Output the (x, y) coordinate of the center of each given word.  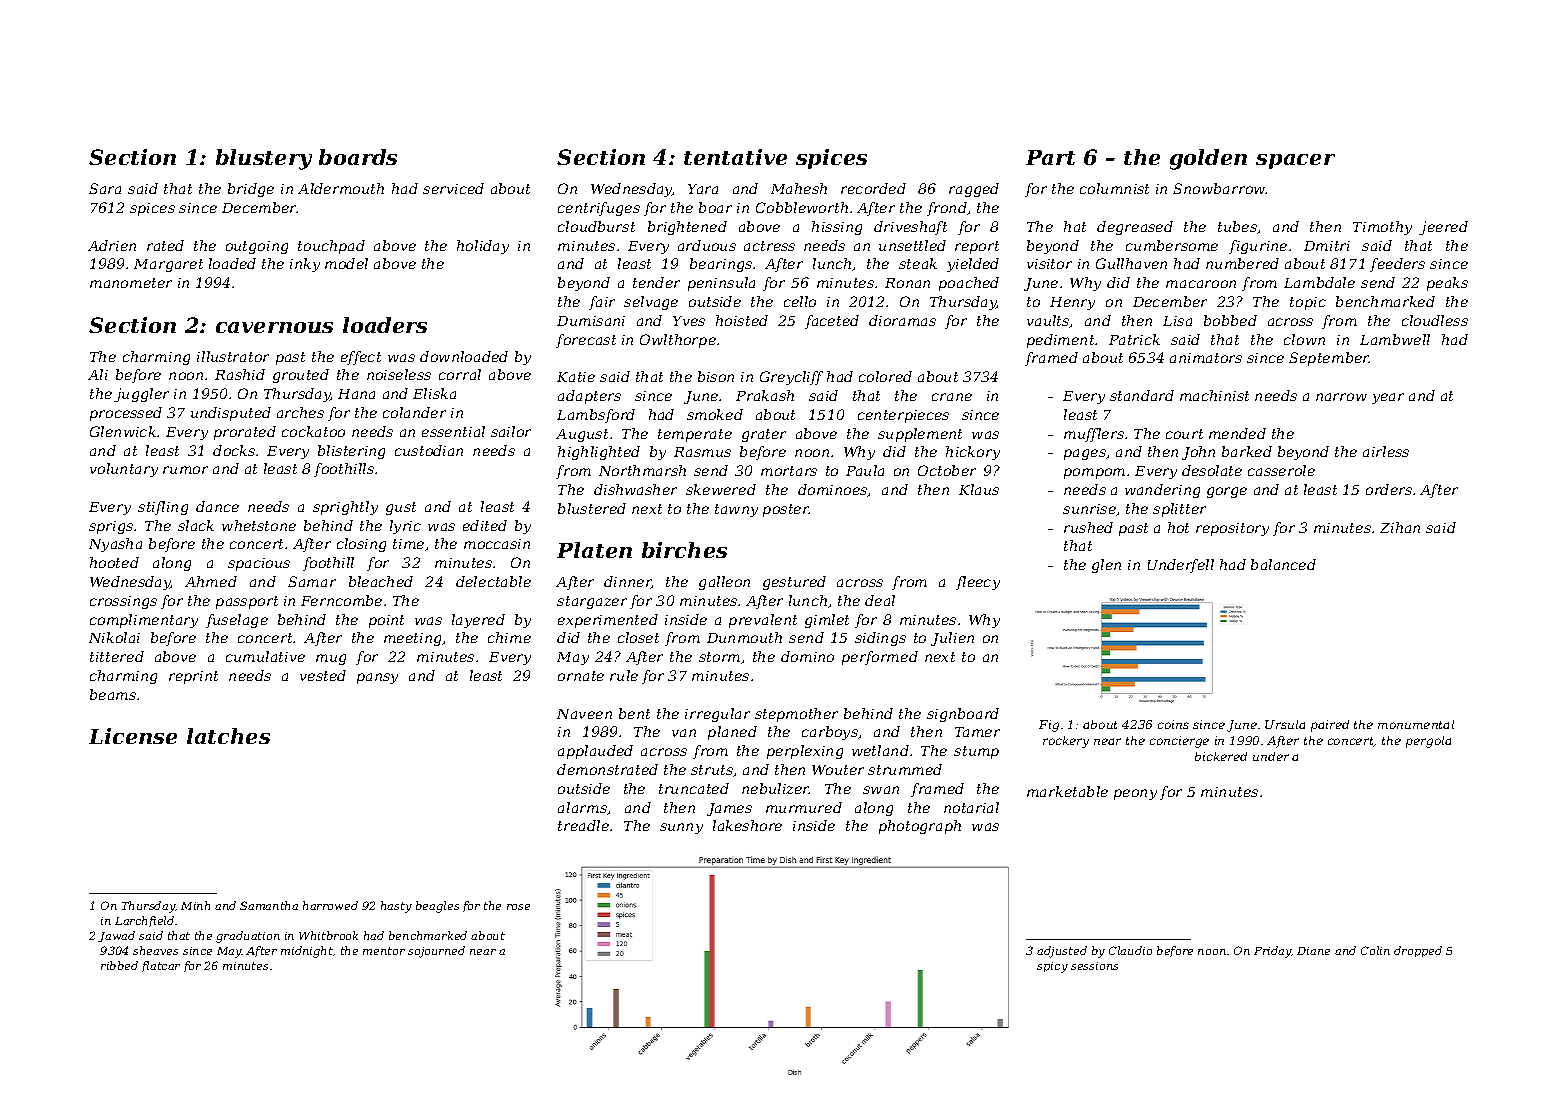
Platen (594, 550)
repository (1232, 529)
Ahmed (211, 581)
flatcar (161, 966)
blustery (264, 159)
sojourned (436, 952)
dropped (1418, 951)
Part (1050, 157)
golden (1208, 159)
